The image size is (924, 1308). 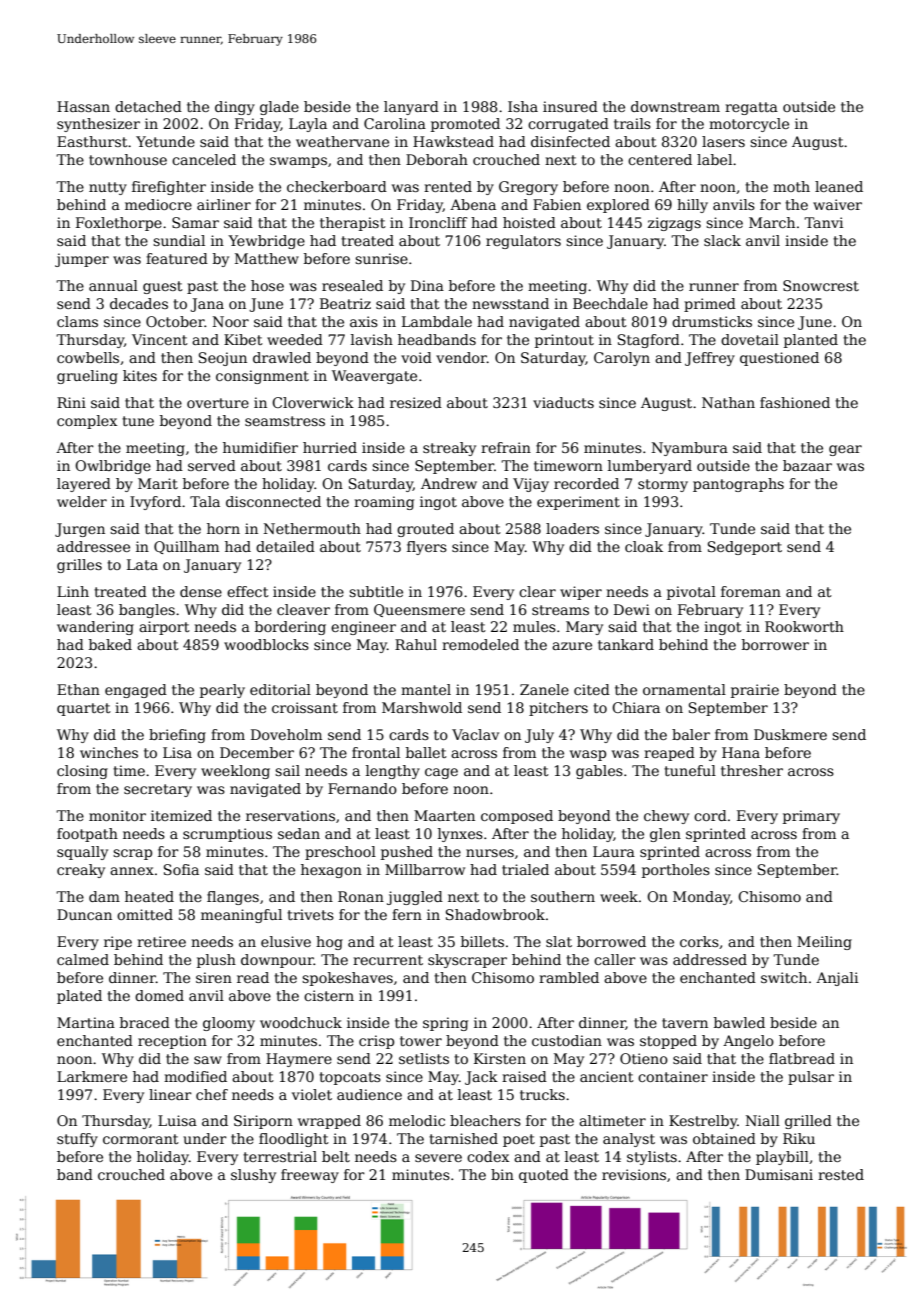 What do you see at coordinates (845, 450) in the screenshot?
I see `gear` at bounding box center [845, 450].
